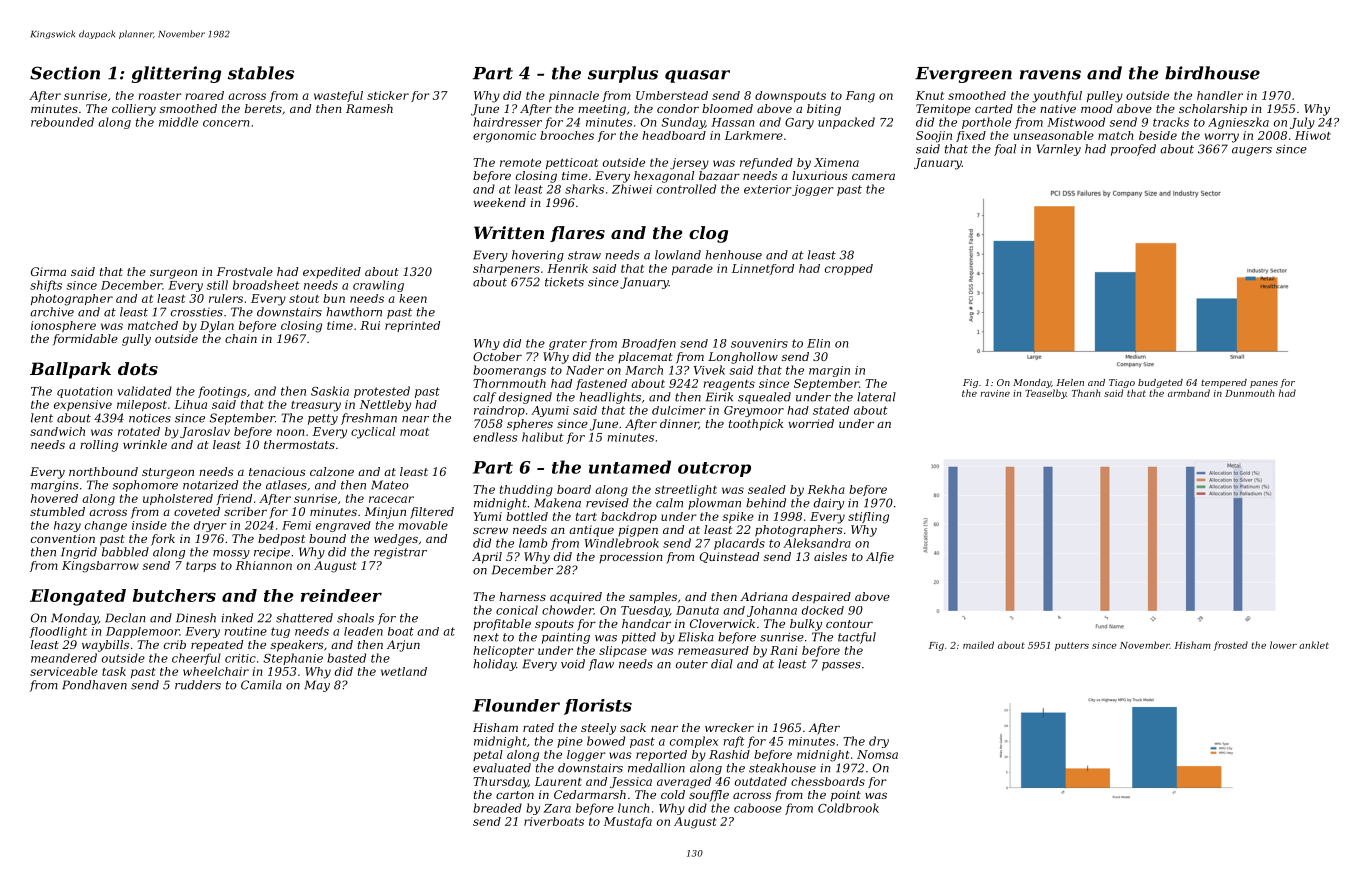  What do you see at coordinates (533, 543) in the page?
I see `lamb` at bounding box center [533, 543].
